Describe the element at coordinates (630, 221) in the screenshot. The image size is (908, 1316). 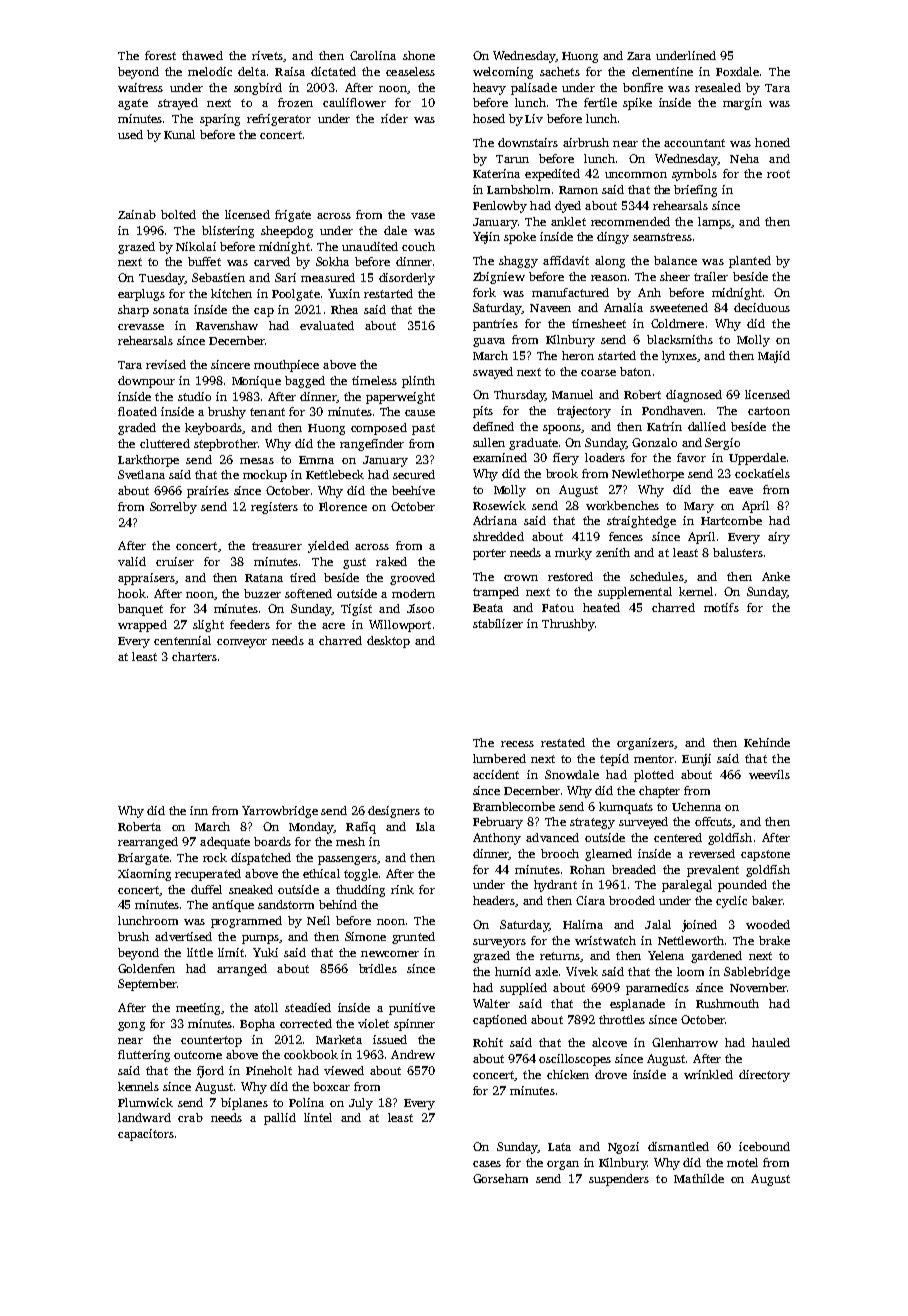
I see `recommended` at that location.
